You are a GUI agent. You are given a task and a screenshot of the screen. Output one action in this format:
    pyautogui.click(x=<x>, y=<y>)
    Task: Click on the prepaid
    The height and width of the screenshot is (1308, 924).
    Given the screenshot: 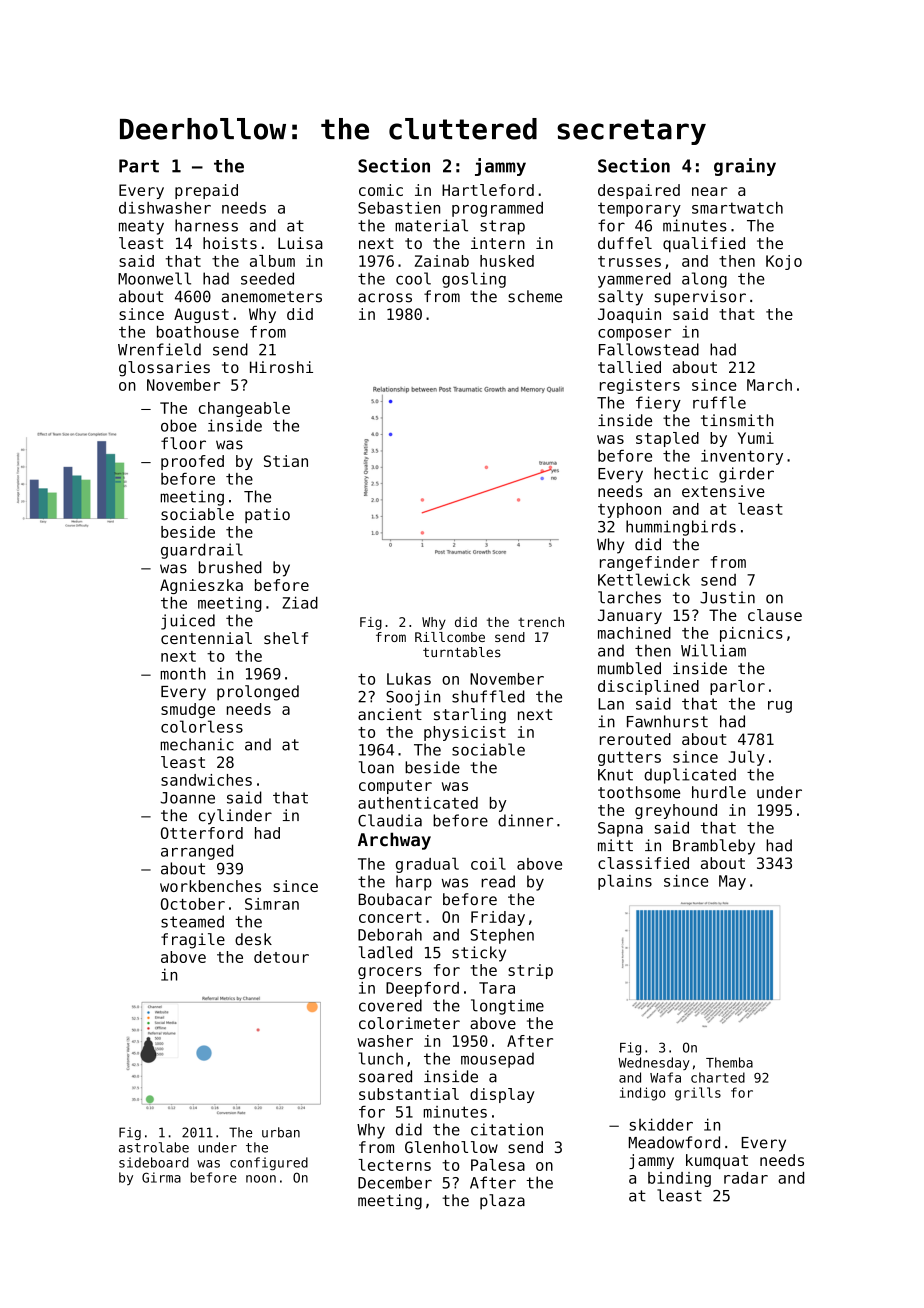 What is the action you would take?
    pyautogui.click(x=206, y=191)
